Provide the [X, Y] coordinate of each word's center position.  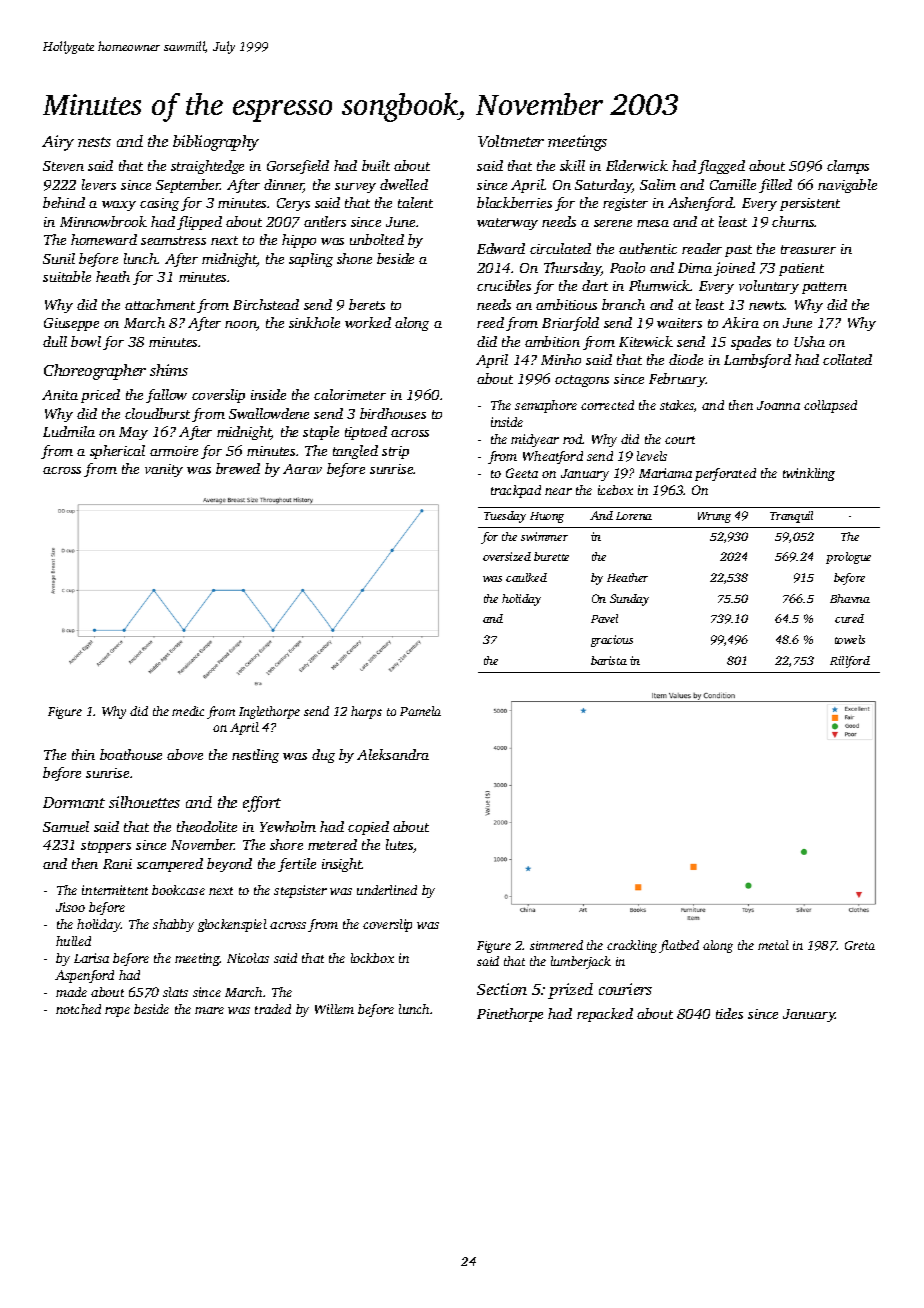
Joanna [778, 405]
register [625, 204]
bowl [86, 341]
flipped [199, 223]
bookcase [178, 890]
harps [366, 712]
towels [850, 639]
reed [490, 322]
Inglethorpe [269, 712]
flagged [721, 167]
